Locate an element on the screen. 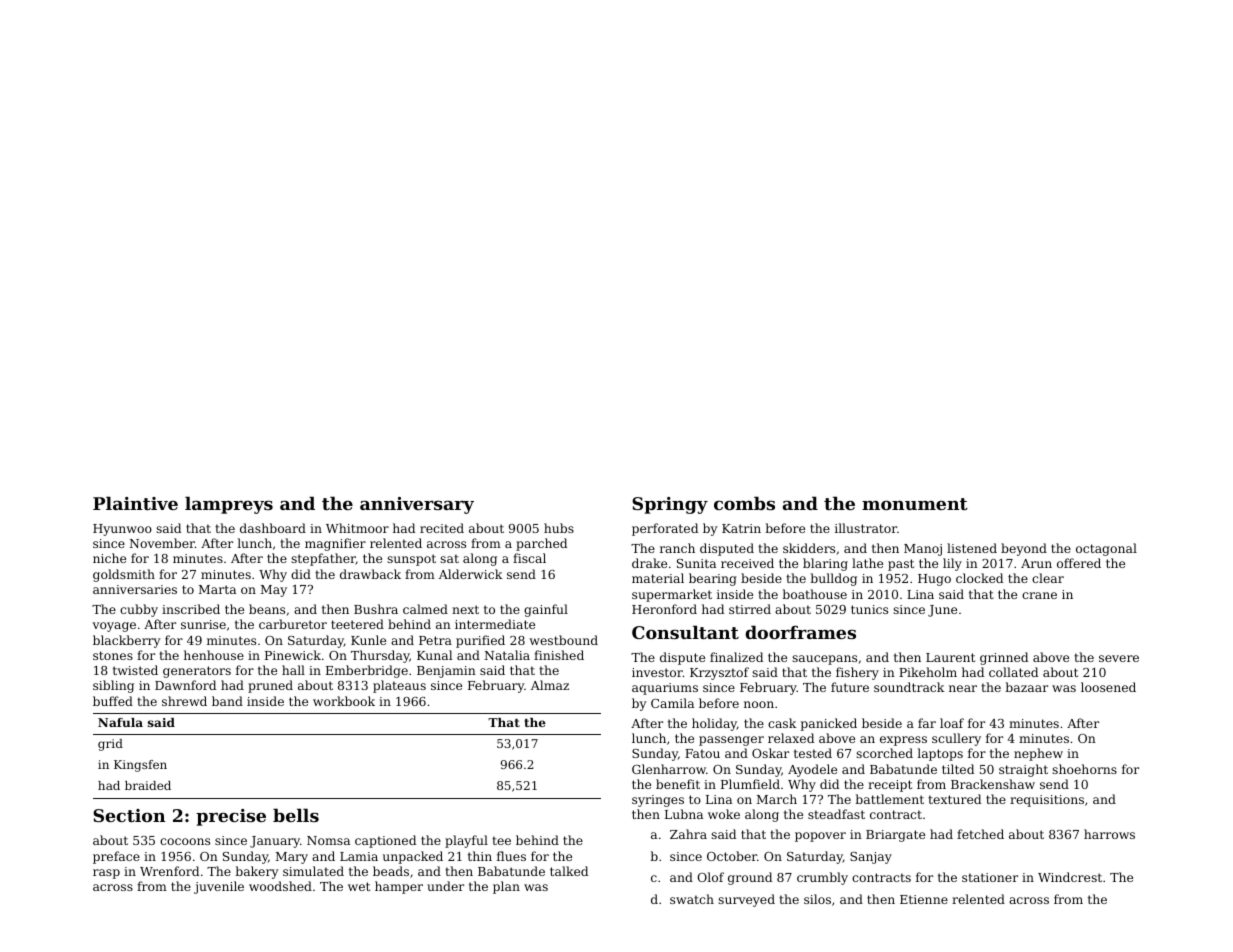 The width and height of the screenshot is (1233, 952). monument is located at coordinates (915, 504).
